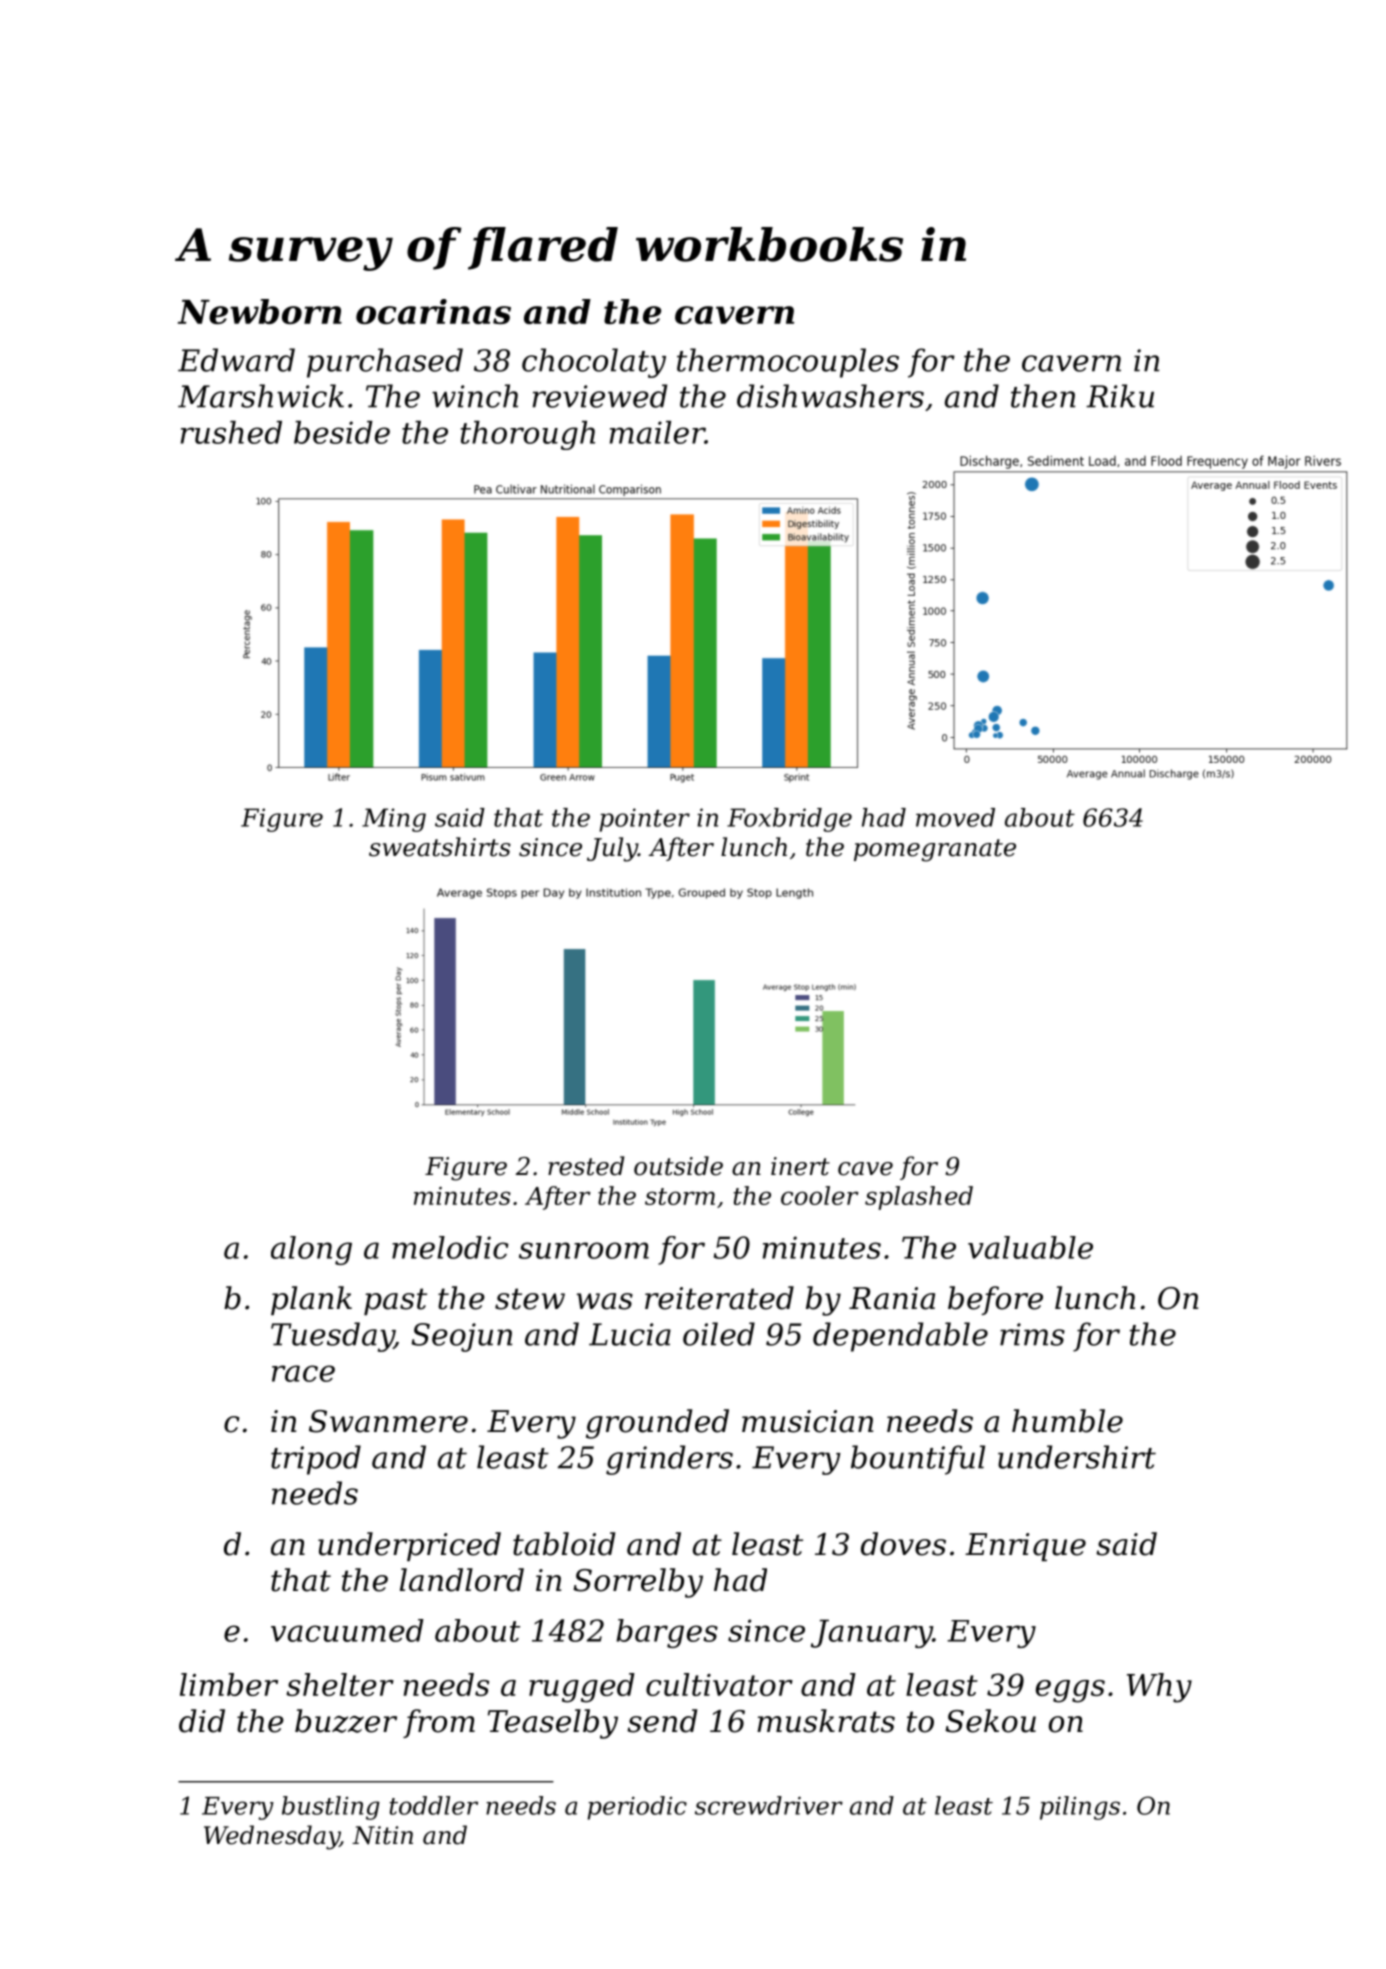 The image size is (1386, 1969). What do you see at coordinates (439, 1723) in the image?
I see `from` at bounding box center [439, 1723].
